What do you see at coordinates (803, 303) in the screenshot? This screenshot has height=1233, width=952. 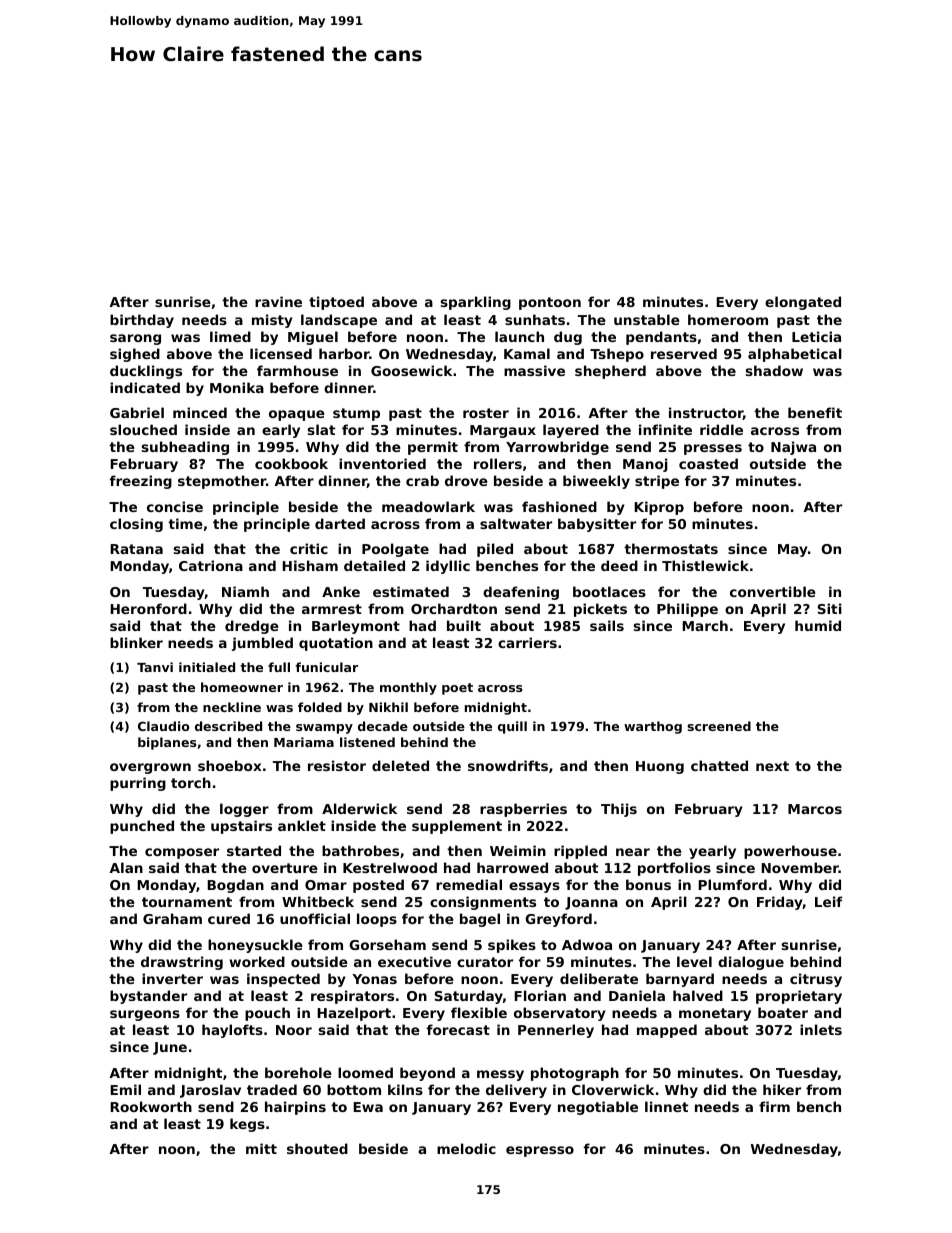 I see `elongated` at bounding box center [803, 303].
